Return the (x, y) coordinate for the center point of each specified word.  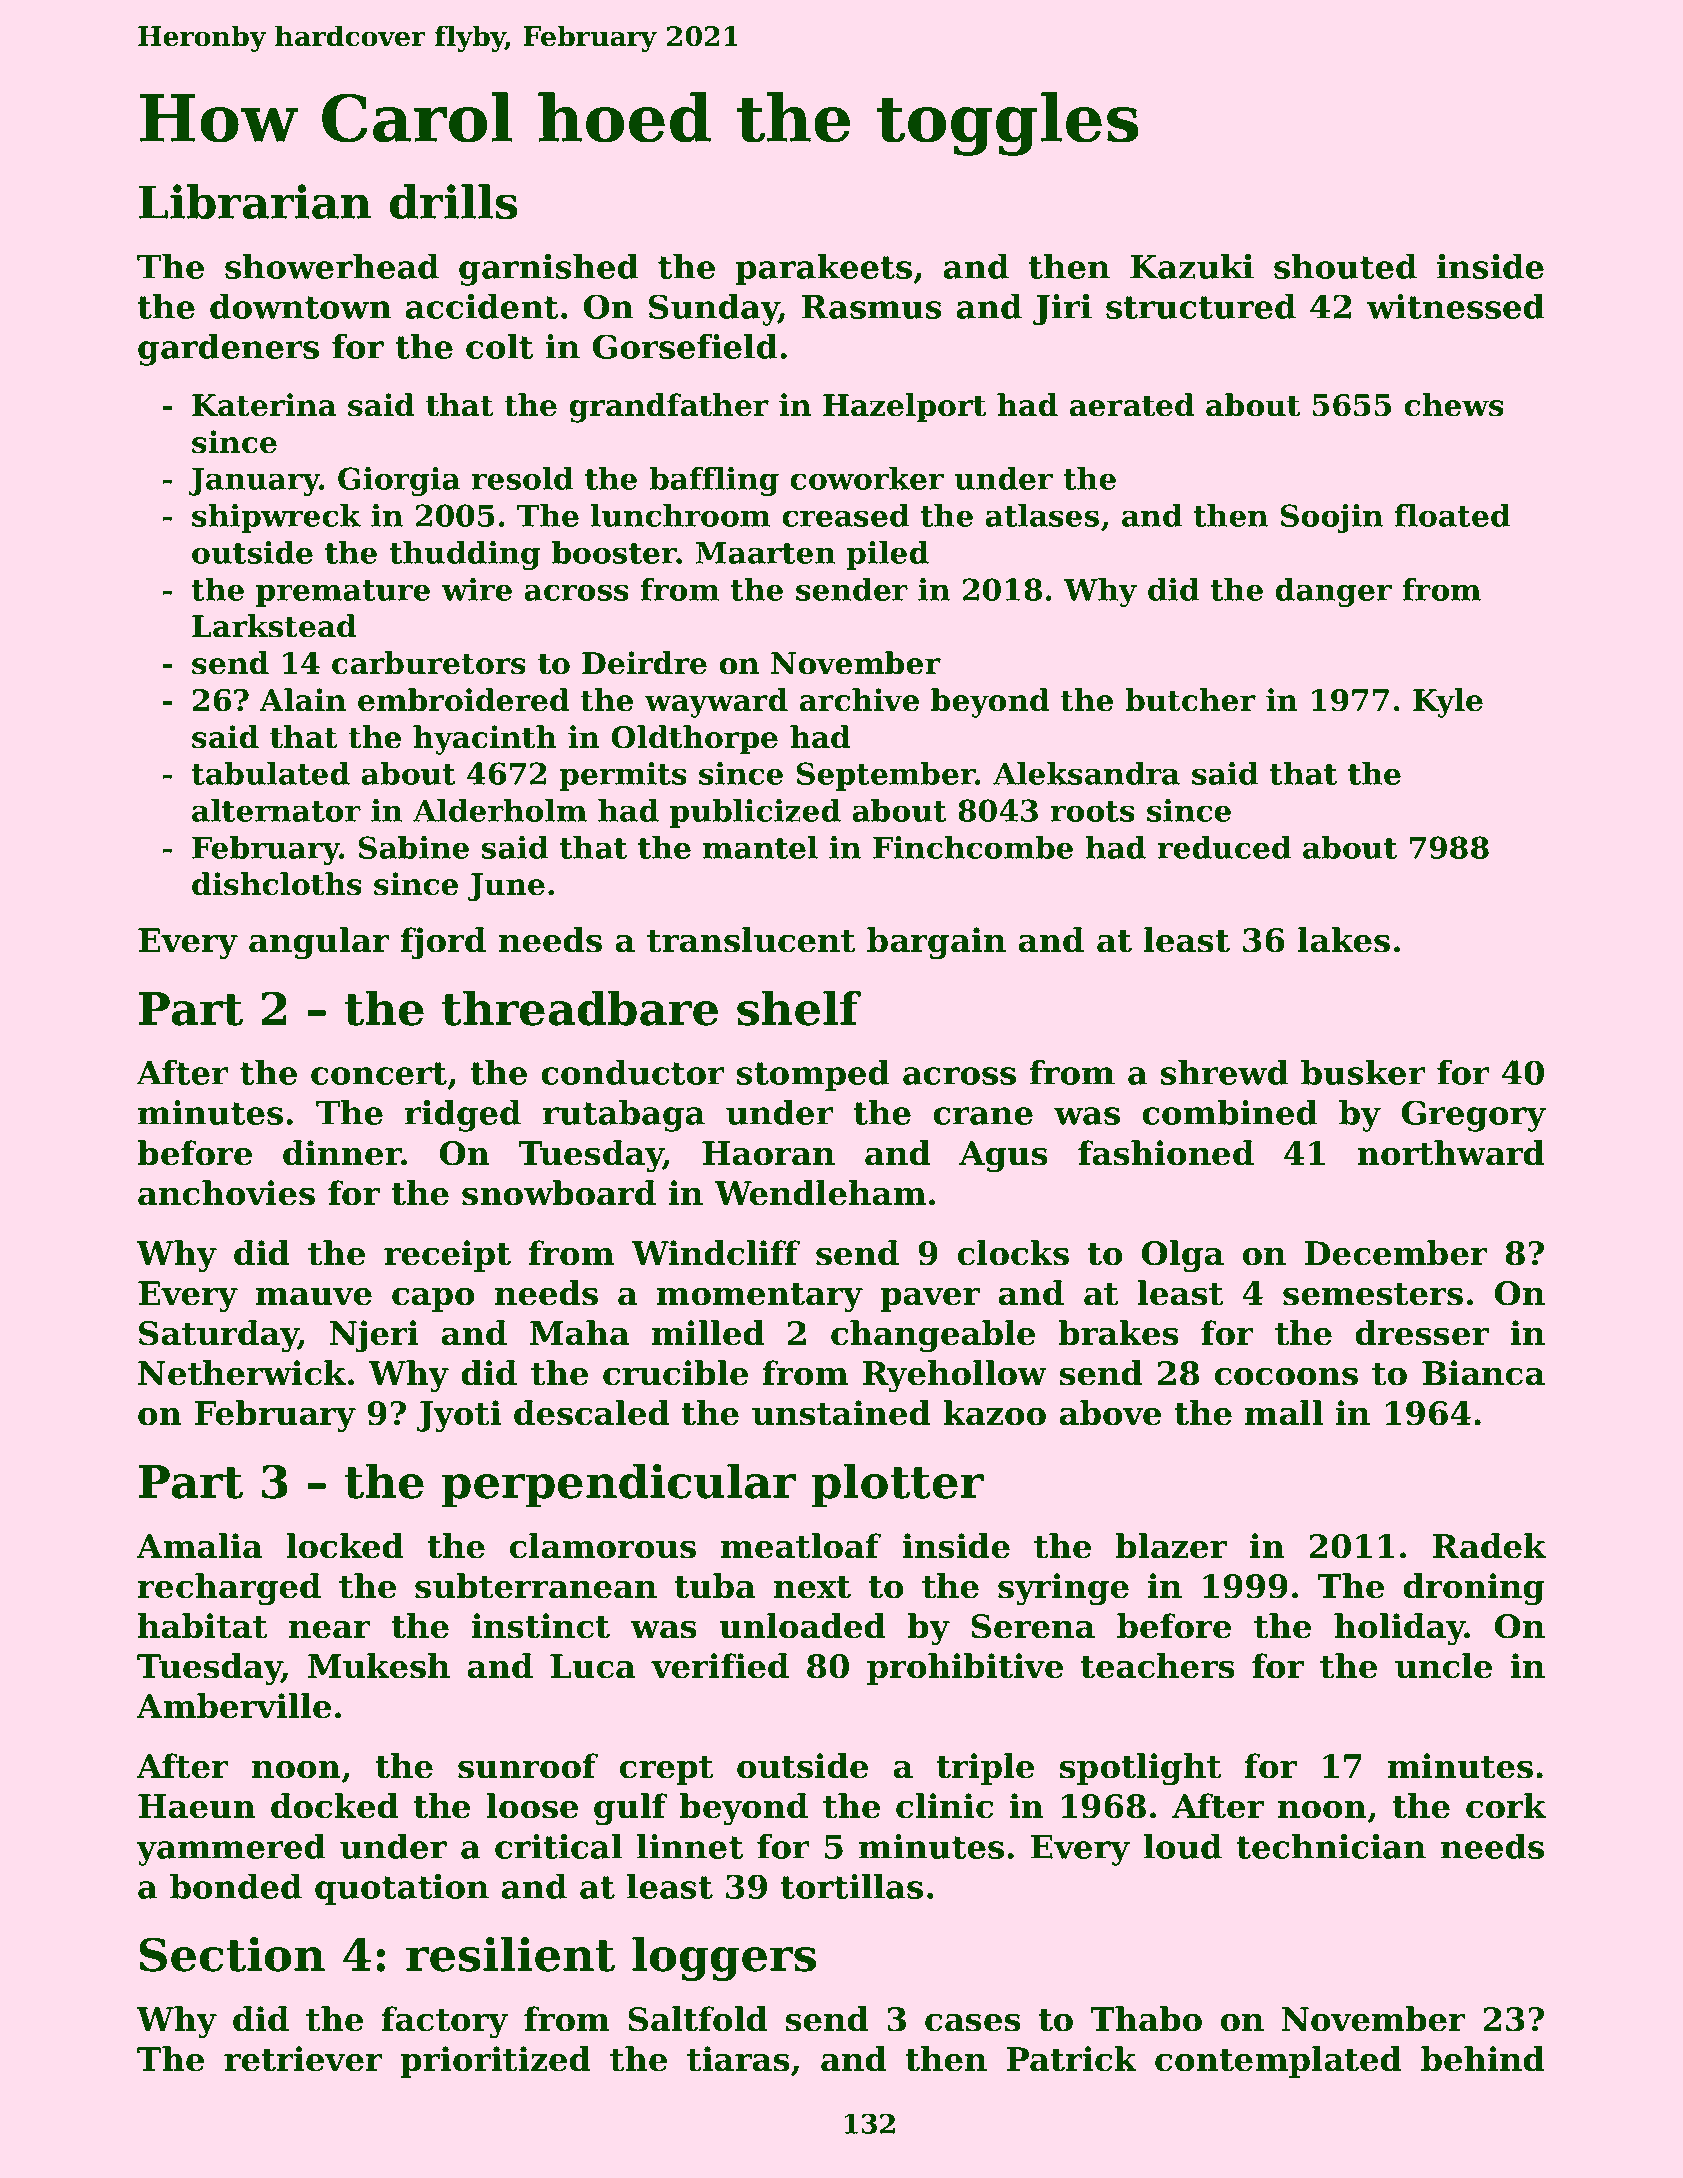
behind (1483, 2059)
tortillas (851, 1886)
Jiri (1062, 309)
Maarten (765, 553)
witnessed (1455, 306)
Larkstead (274, 626)
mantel (760, 847)
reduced (1224, 847)
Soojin (1332, 518)
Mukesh (379, 1666)
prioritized (495, 2062)
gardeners (228, 350)
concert (379, 1073)
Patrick (1072, 2059)
